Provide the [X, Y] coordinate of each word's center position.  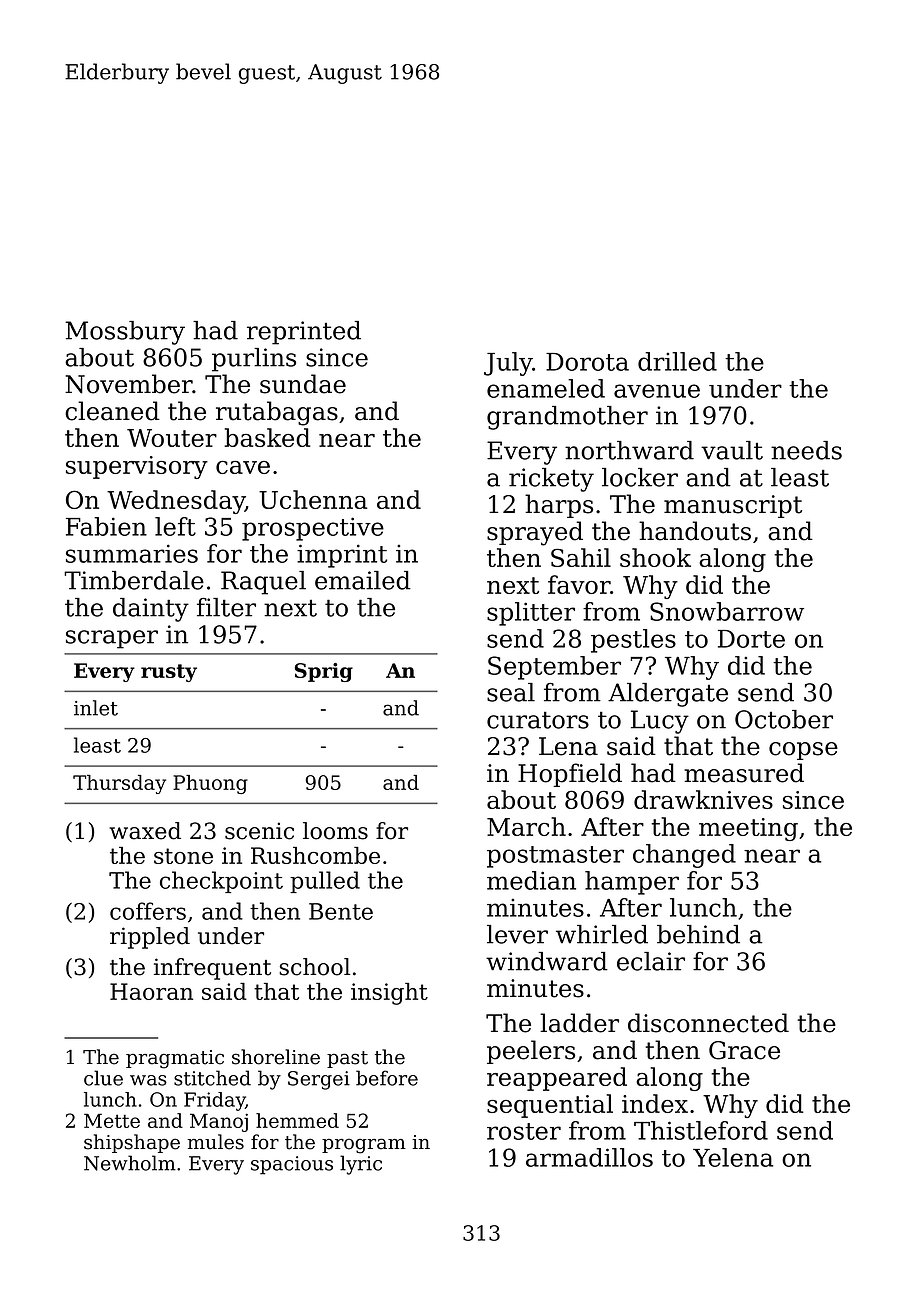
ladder [579, 1023]
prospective [313, 529]
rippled [150, 938]
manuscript [733, 506]
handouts [695, 531]
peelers [531, 1052]
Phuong [210, 784]
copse [803, 751]
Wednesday [176, 502]
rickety [551, 480]
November [129, 384]
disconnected [708, 1023]
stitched [212, 1078]
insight [389, 994]
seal [511, 692]
